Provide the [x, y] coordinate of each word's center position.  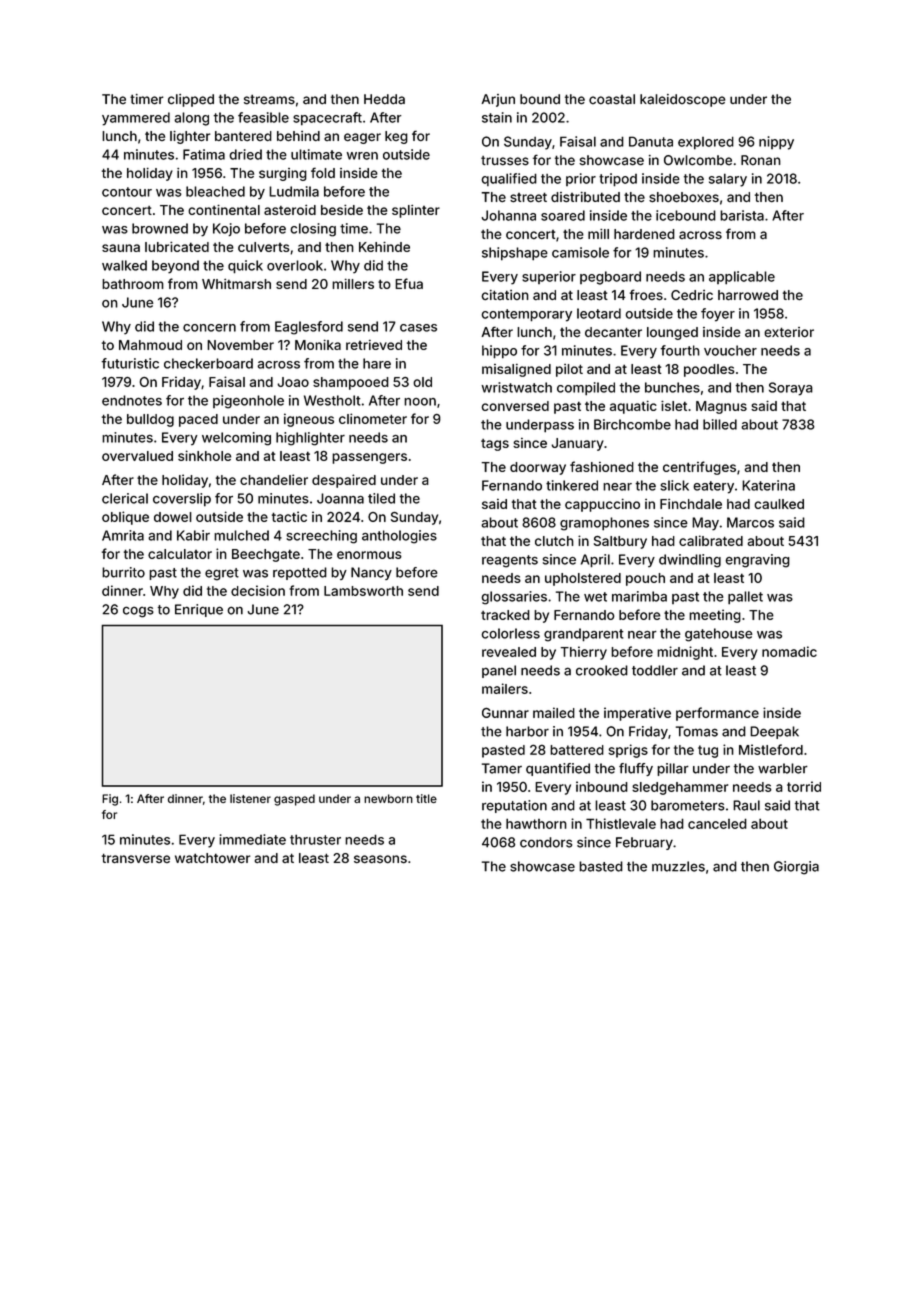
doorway [538, 468]
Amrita [123, 535]
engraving [757, 561]
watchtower [212, 858]
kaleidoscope [683, 100]
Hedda [384, 99]
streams [269, 99]
